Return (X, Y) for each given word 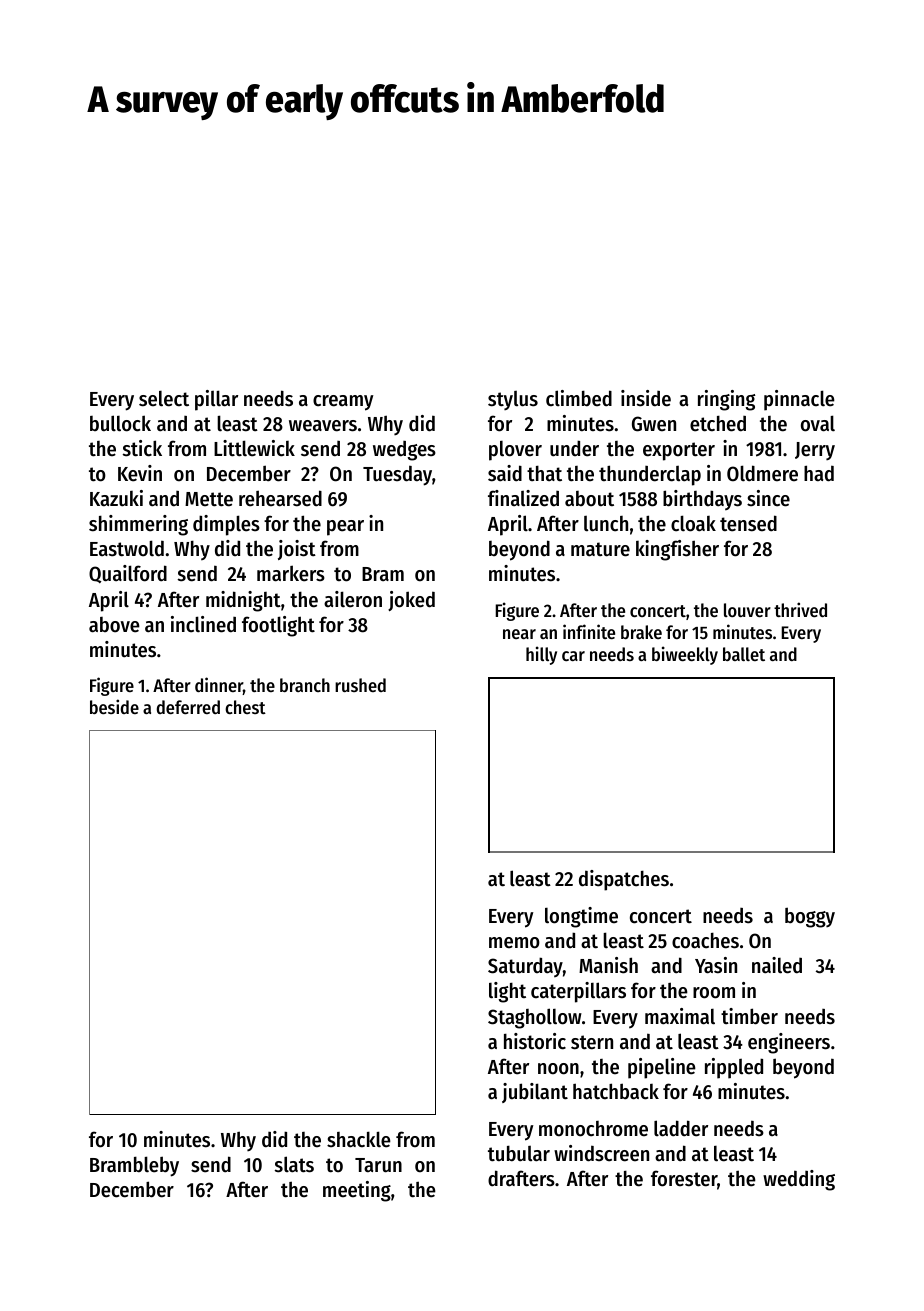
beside (114, 706)
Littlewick (254, 448)
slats (294, 1164)
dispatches (624, 880)
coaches (705, 941)
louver (747, 610)
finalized (523, 498)
